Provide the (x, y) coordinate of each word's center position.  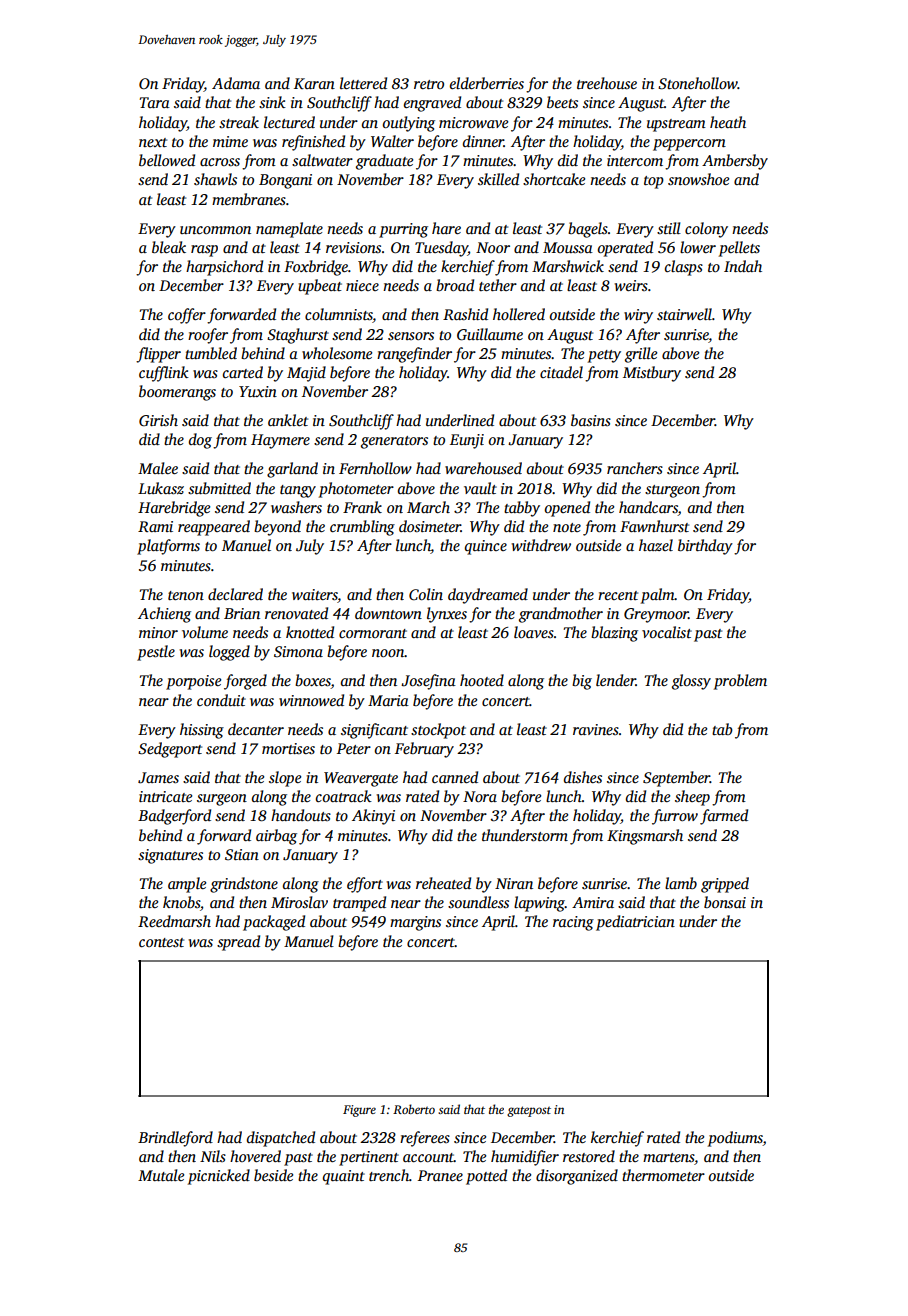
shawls (215, 179)
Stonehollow (698, 83)
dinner (483, 141)
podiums (735, 1139)
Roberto (414, 1109)
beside (273, 1175)
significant (374, 731)
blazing (614, 634)
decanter (256, 729)
